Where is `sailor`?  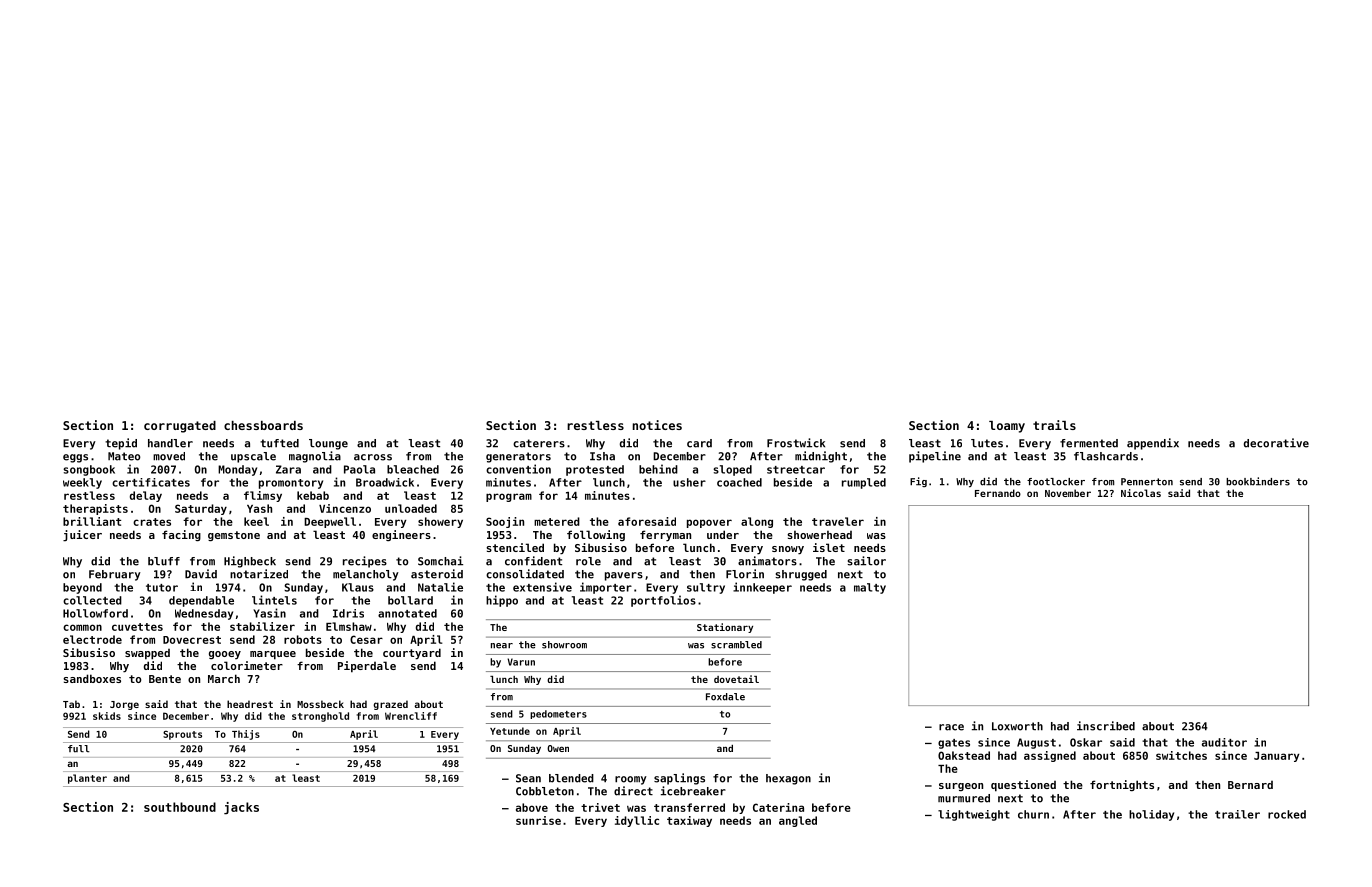 sailor is located at coordinates (867, 561).
